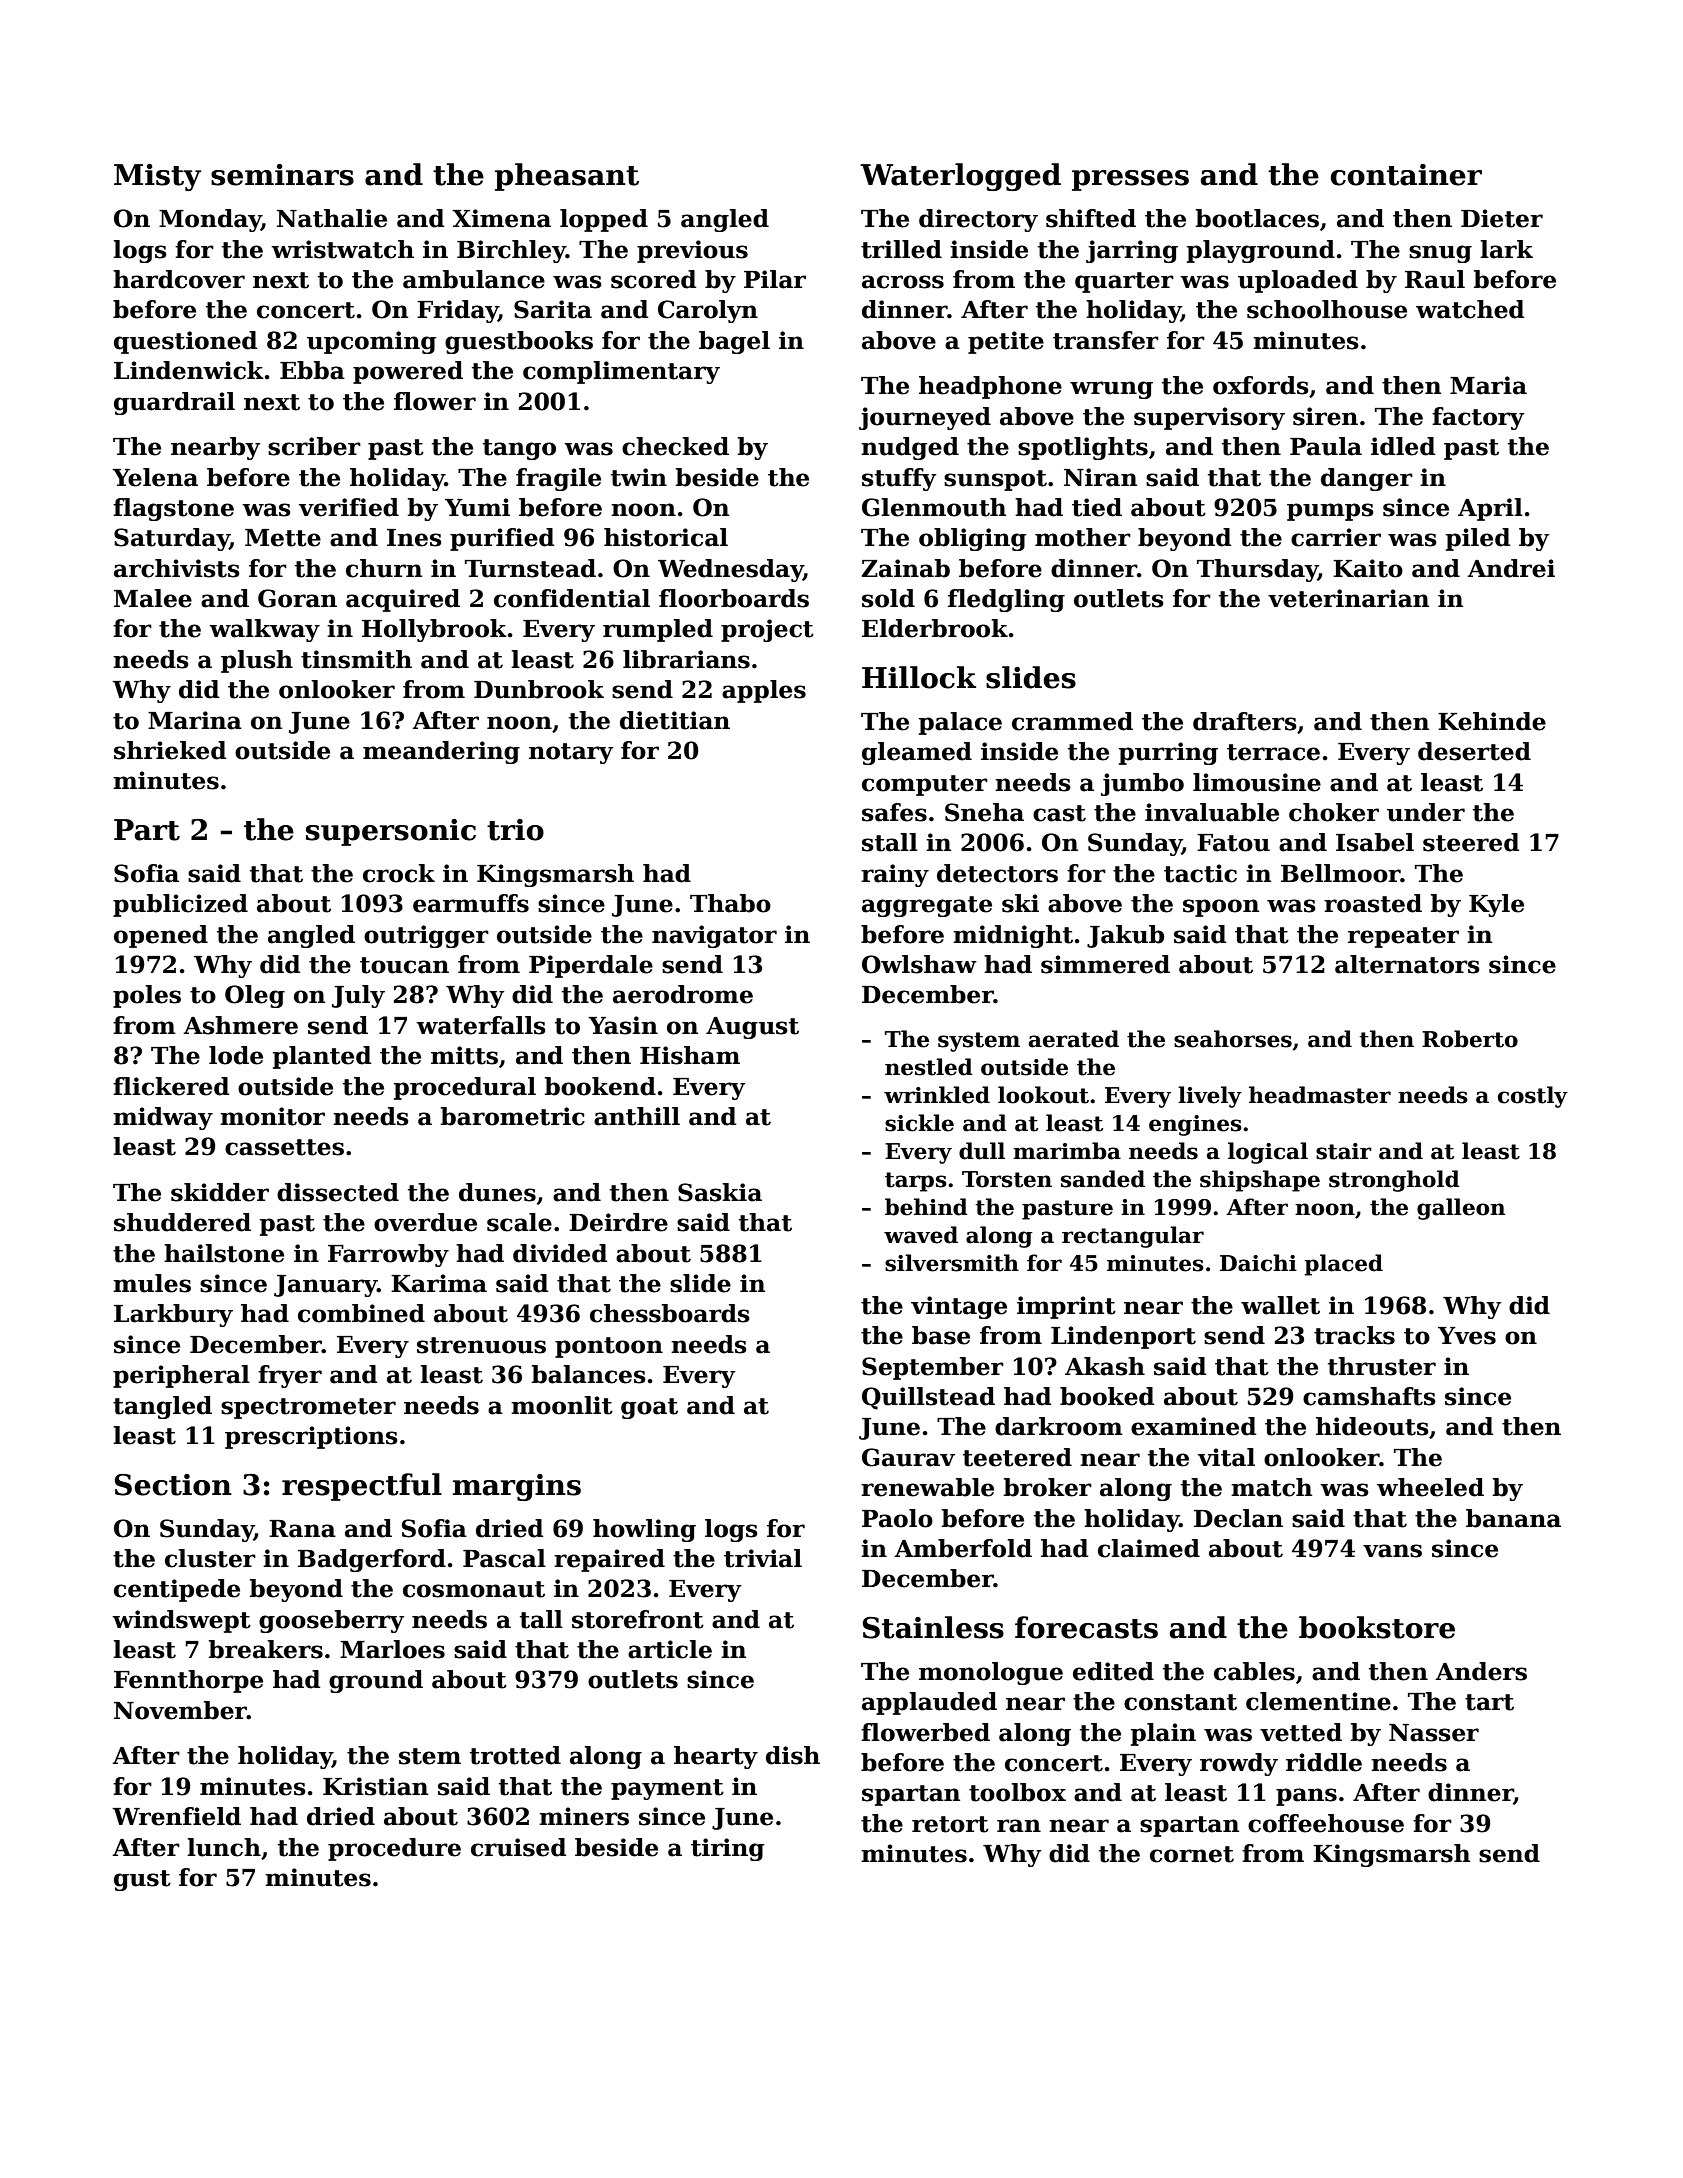  What do you see at coordinates (1513, 1518) in the screenshot?
I see `banana` at bounding box center [1513, 1518].
